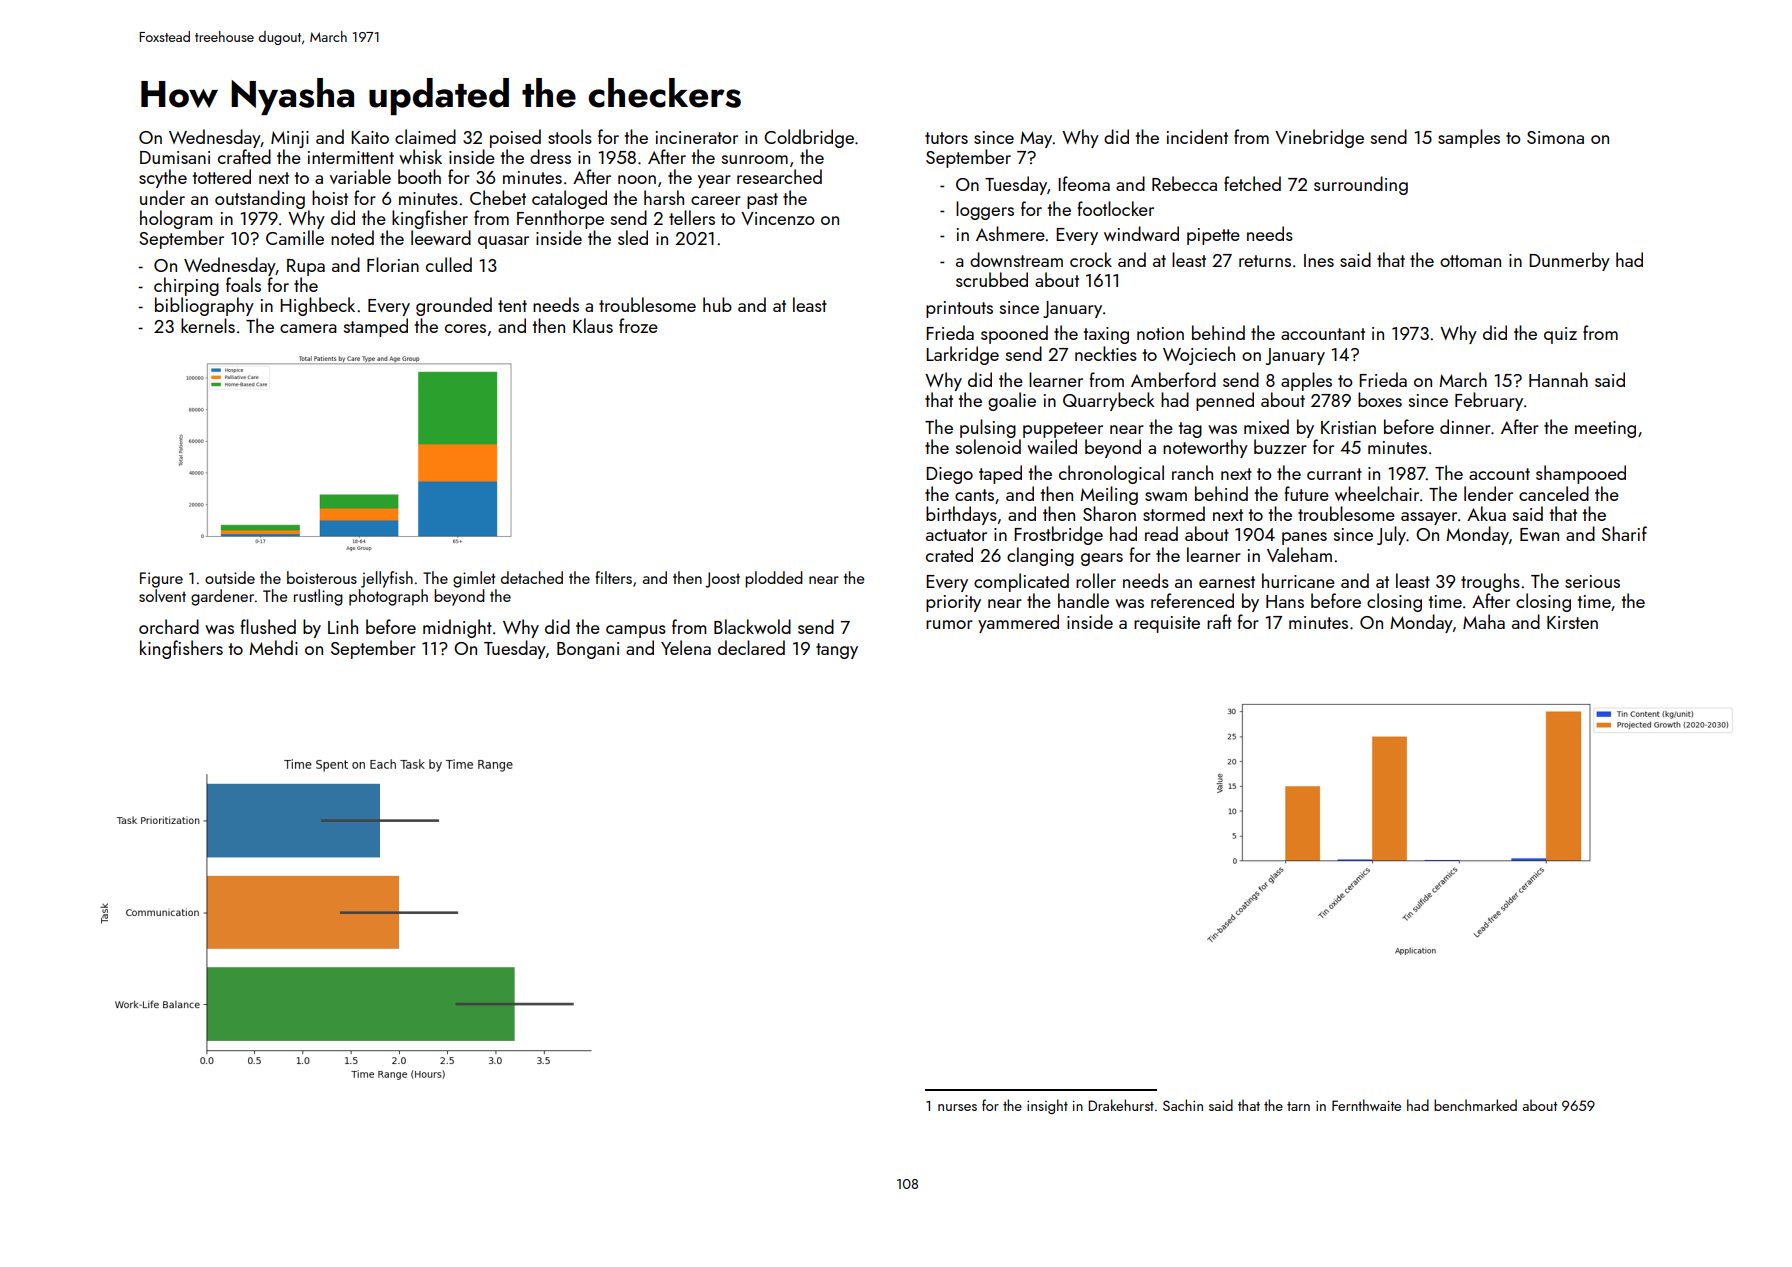 This screenshot has width=1792, height=1267. I want to click on Maha, so click(1484, 621).
